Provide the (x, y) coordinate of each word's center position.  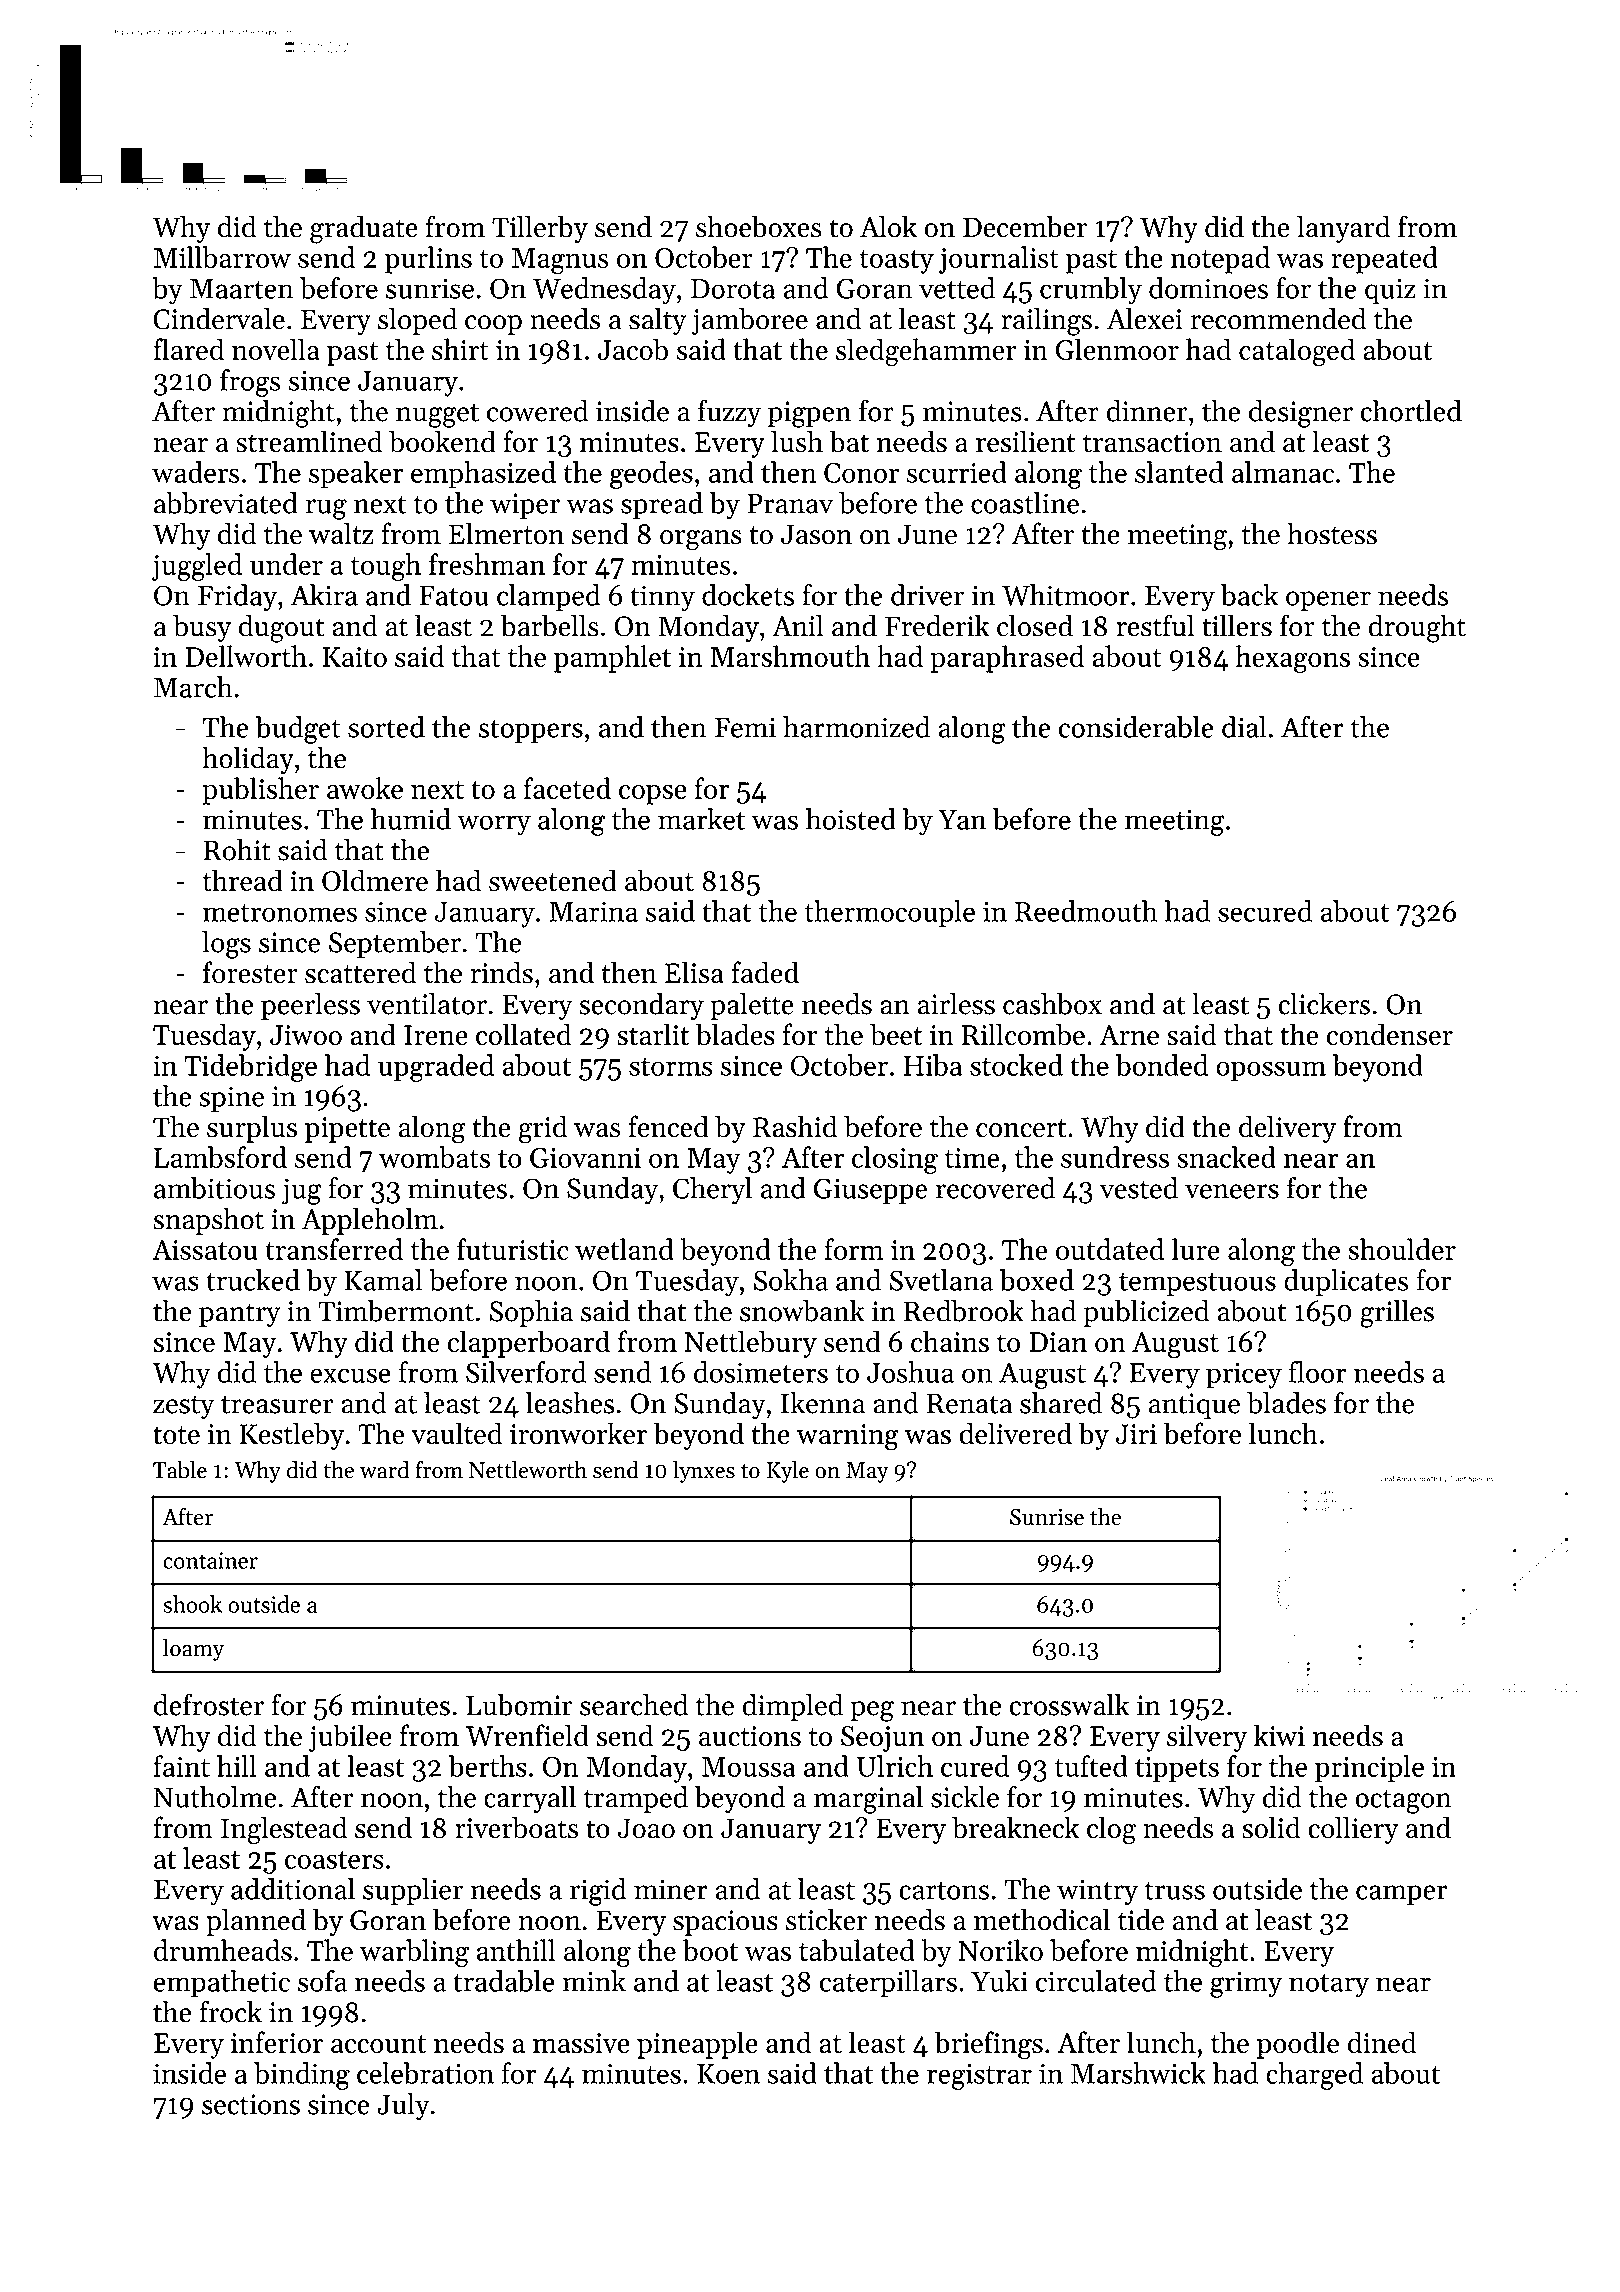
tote (176, 1435)
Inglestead (284, 1830)
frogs (250, 383)
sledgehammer (926, 352)
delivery (1287, 1129)
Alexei (1145, 319)
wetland (624, 1249)
